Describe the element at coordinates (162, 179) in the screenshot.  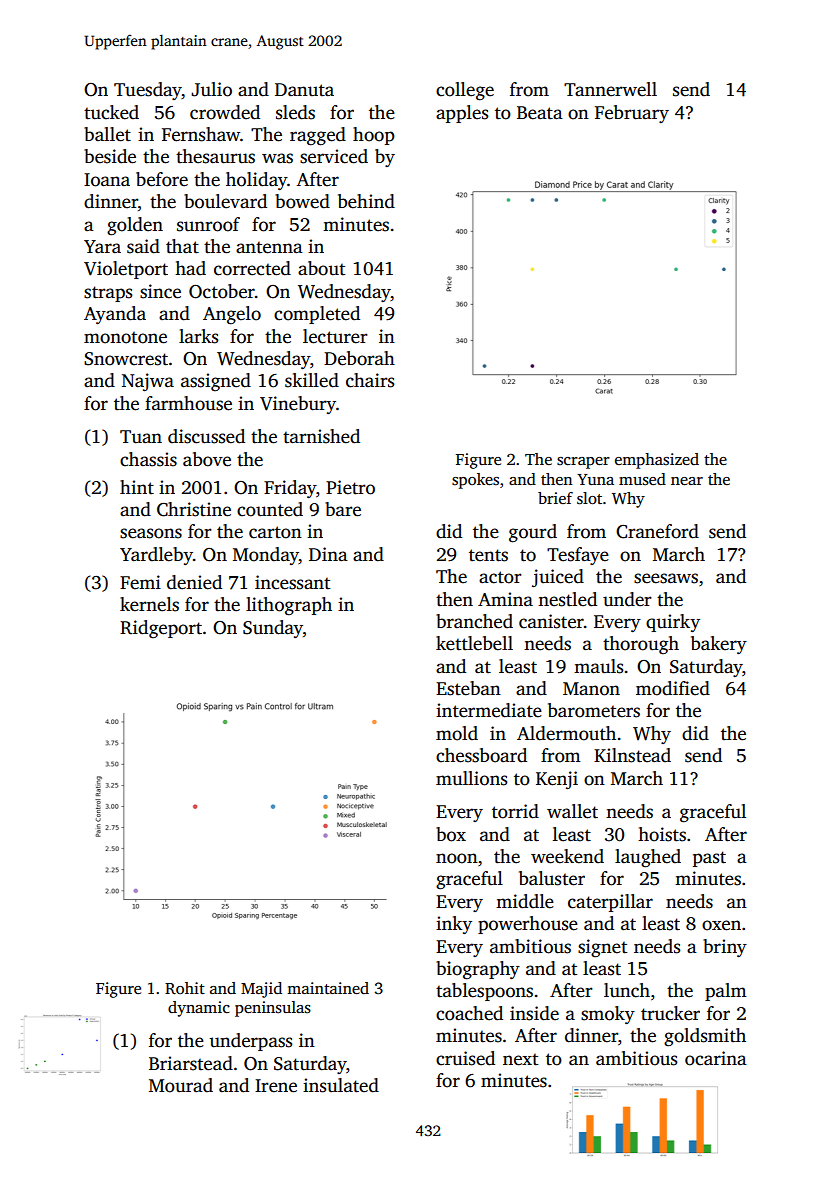
I see `before` at that location.
